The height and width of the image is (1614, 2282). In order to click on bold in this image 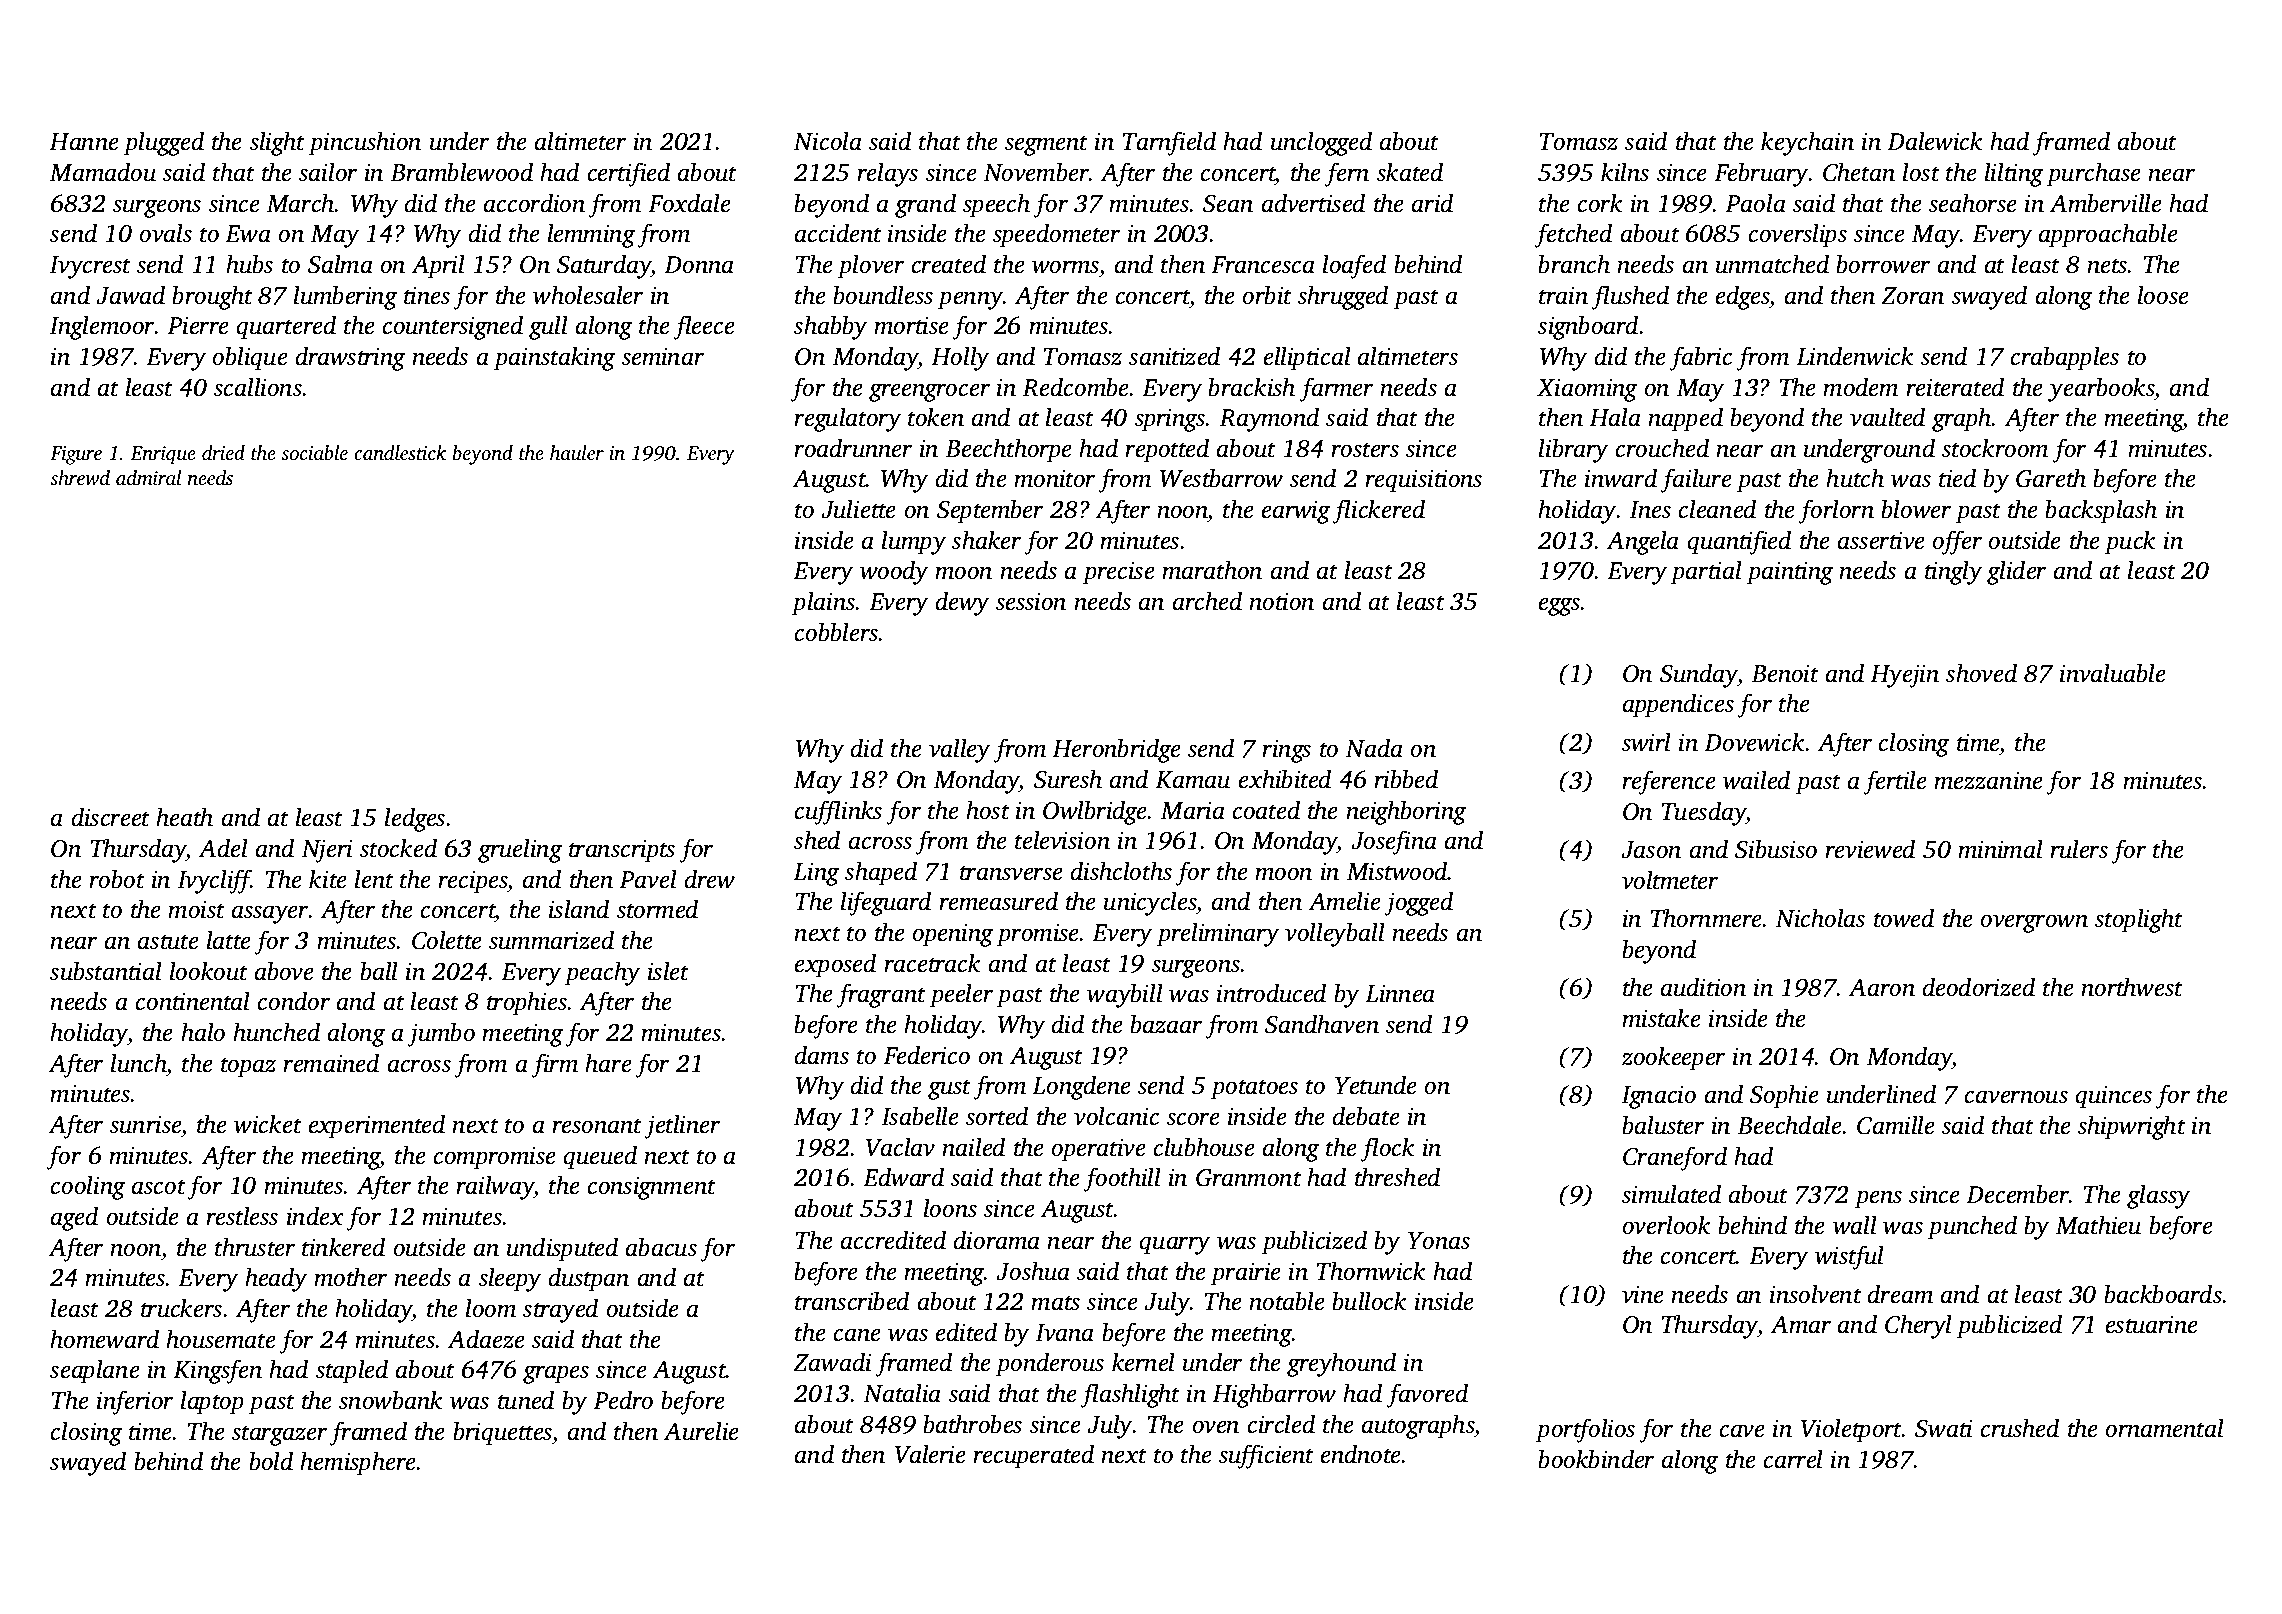, I will do `click(271, 1461)`.
